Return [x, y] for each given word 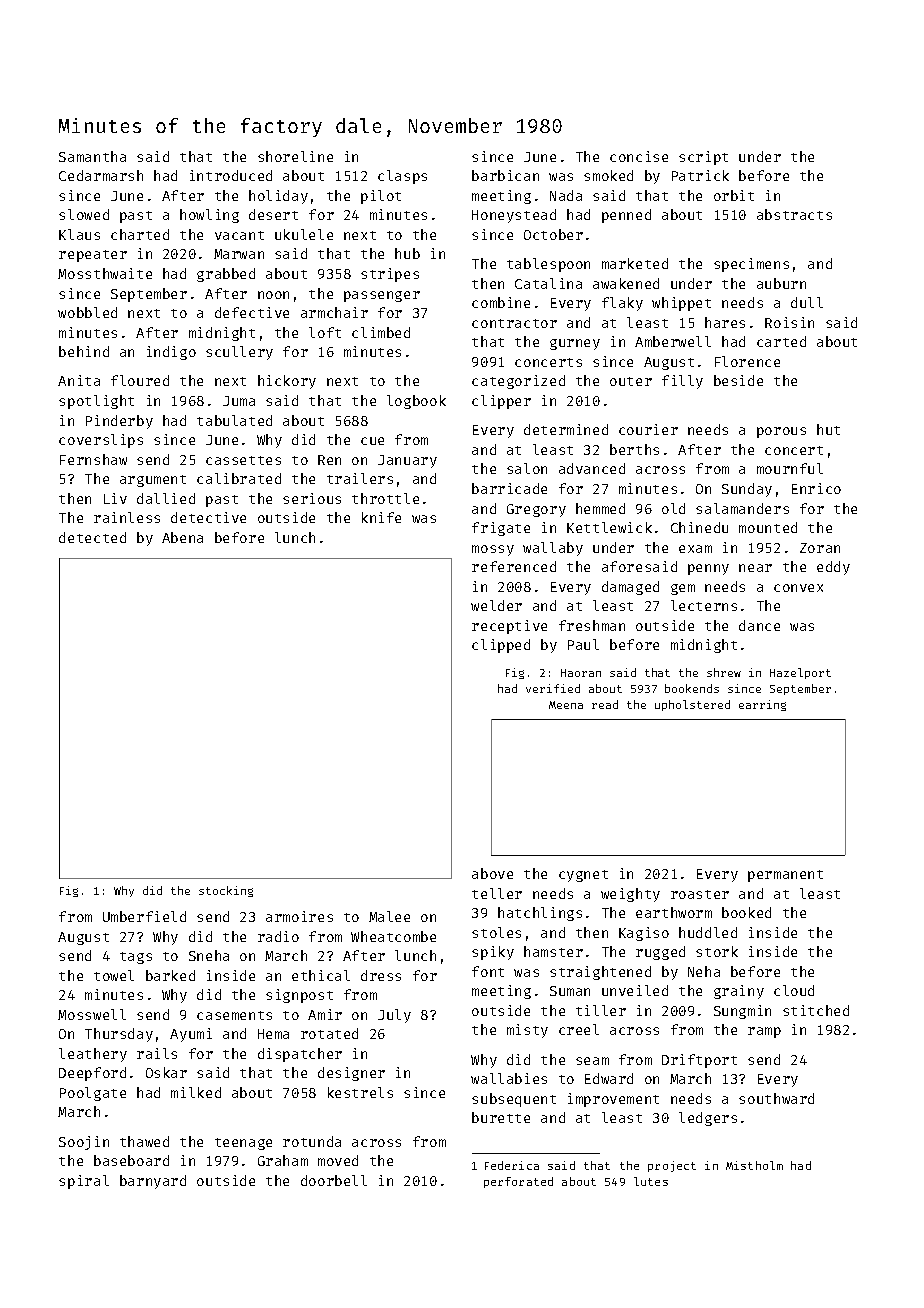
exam [695, 549]
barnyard [153, 1182]
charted [140, 234]
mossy [493, 550]
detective [208, 517]
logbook [416, 402]
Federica [512, 1165]
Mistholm [754, 1165]
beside [738, 380]
